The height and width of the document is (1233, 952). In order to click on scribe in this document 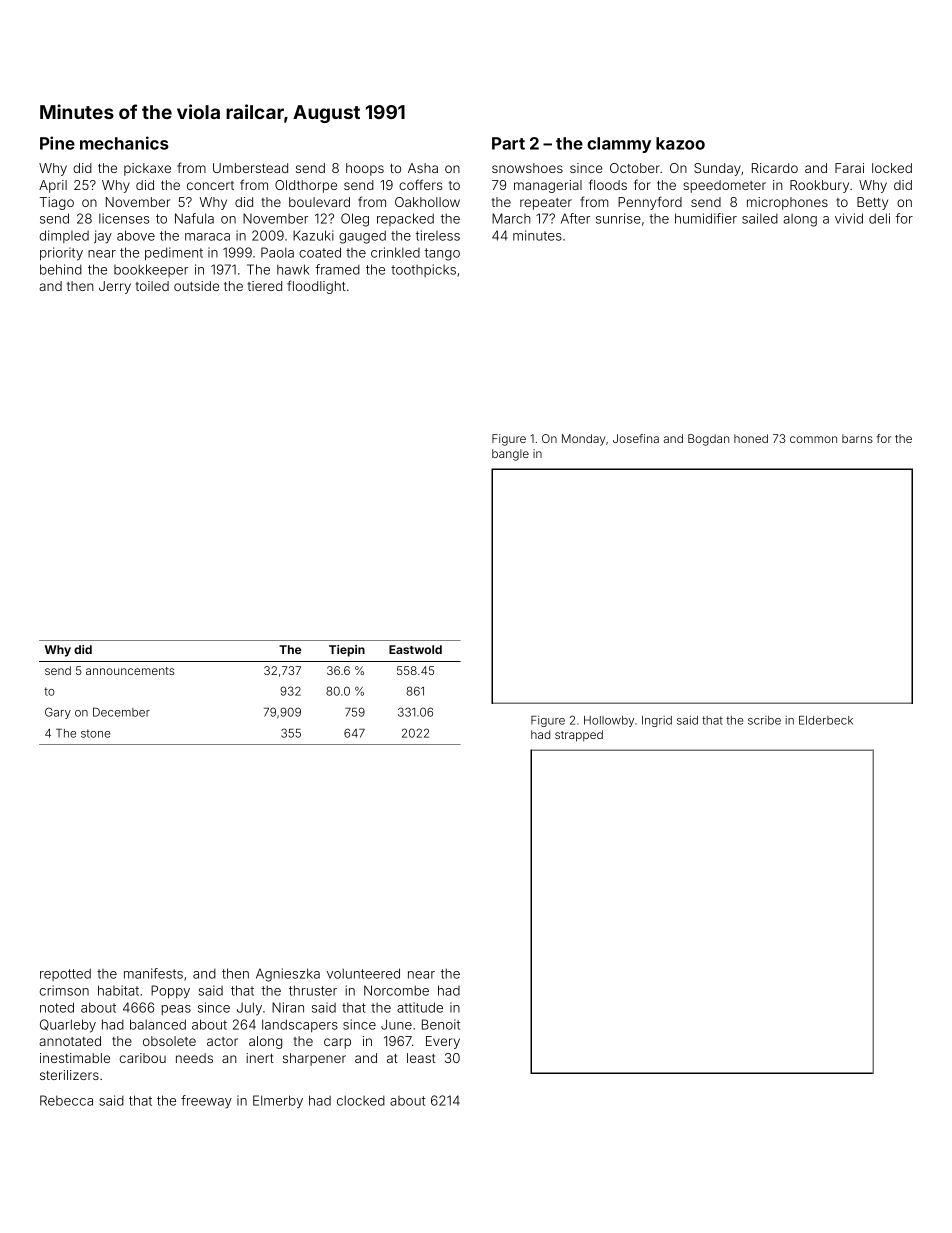, I will do `click(764, 720)`.
